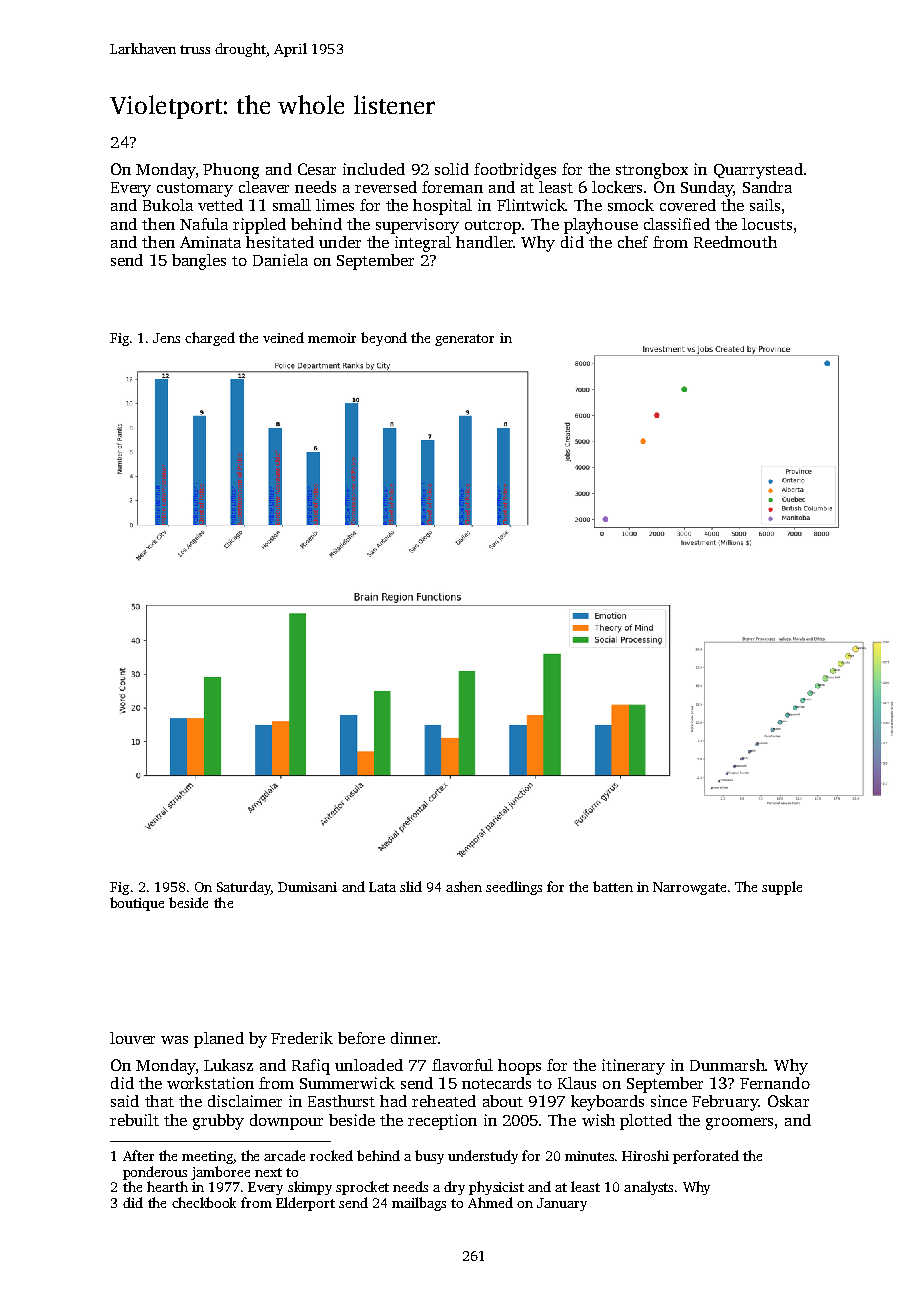 The height and width of the screenshot is (1314, 924). Describe the element at coordinates (775, 1083) in the screenshot. I see `Fernando` at that location.
